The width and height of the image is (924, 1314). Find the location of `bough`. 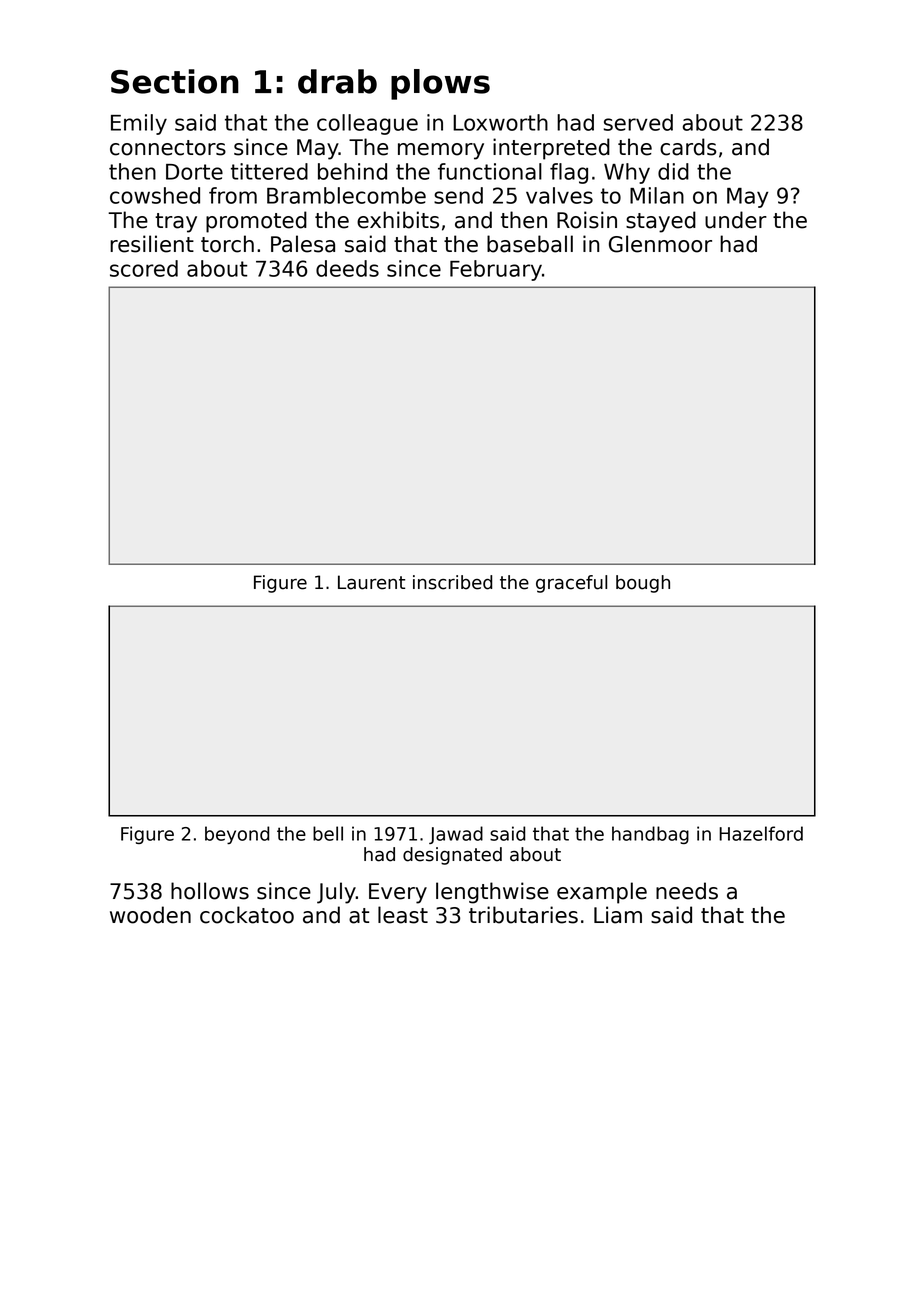

bough is located at coordinates (643, 584).
